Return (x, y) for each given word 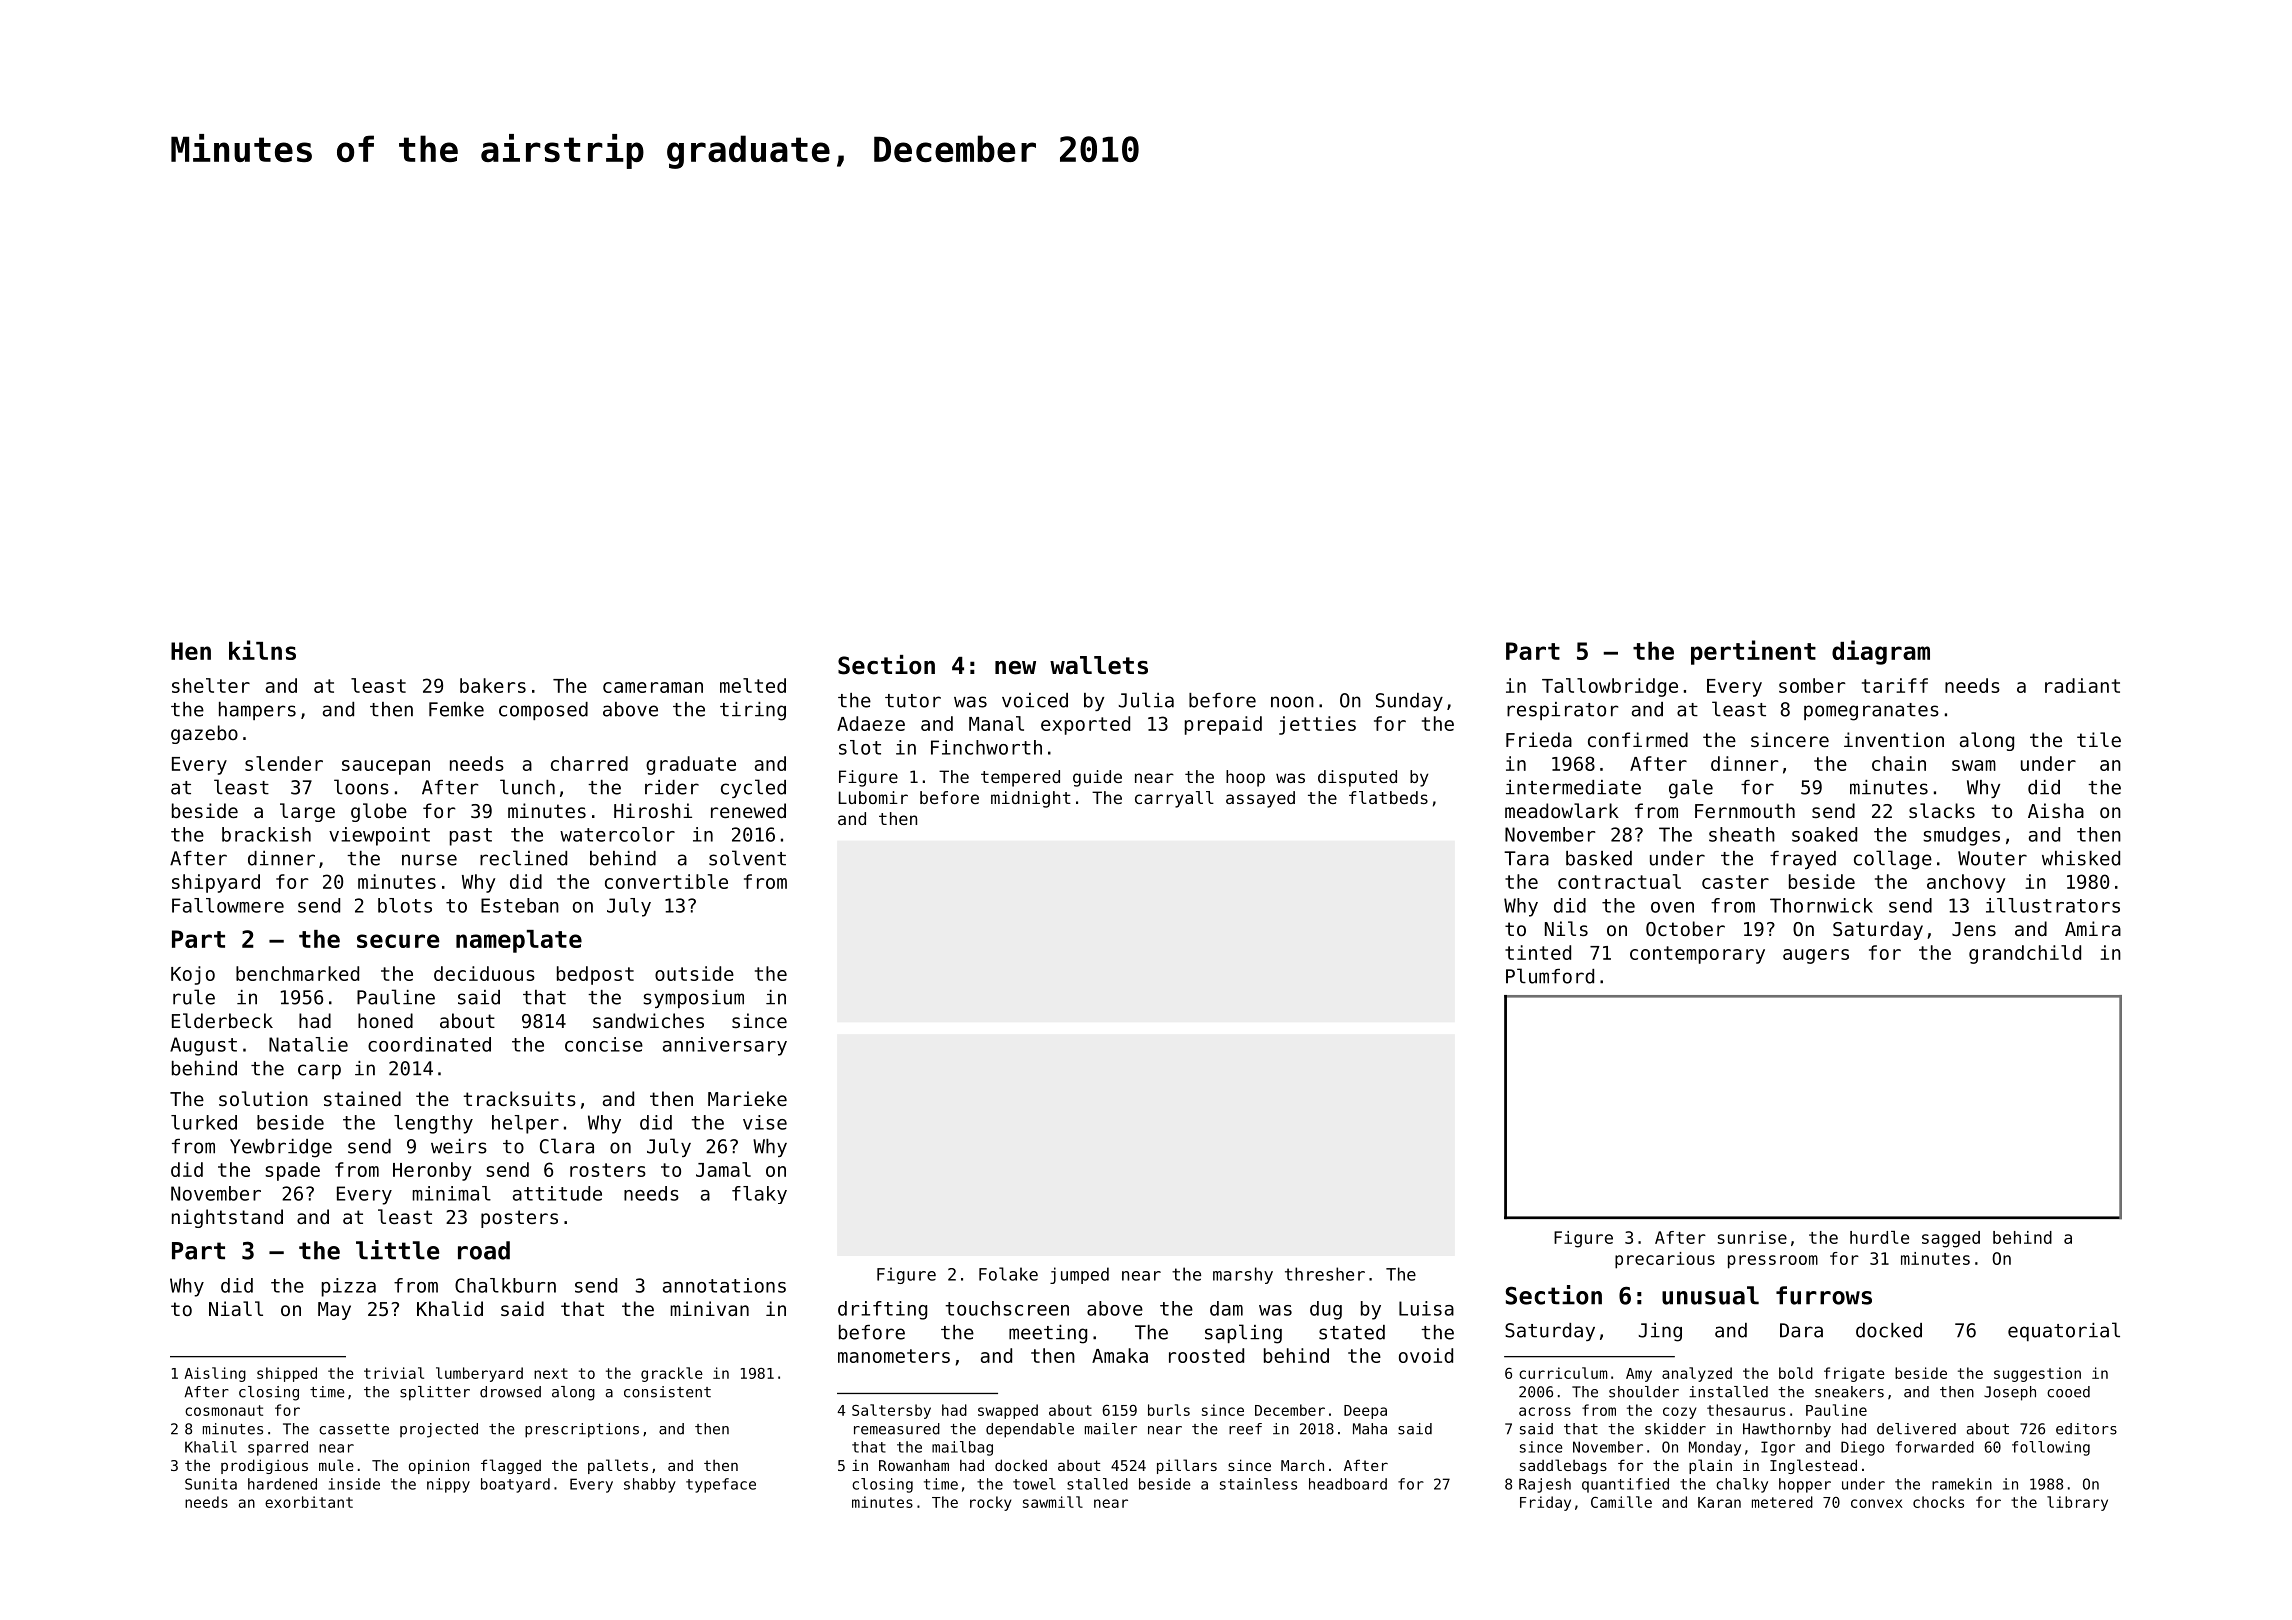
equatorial (2064, 1332)
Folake (1008, 1274)
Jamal (723, 1169)
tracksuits (519, 1098)
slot (860, 747)
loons (361, 787)
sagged (1951, 1239)
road (484, 1250)
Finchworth (986, 747)
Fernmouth (1745, 810)
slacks (1942, 810)
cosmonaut (224, 1410)
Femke (456, 709)
